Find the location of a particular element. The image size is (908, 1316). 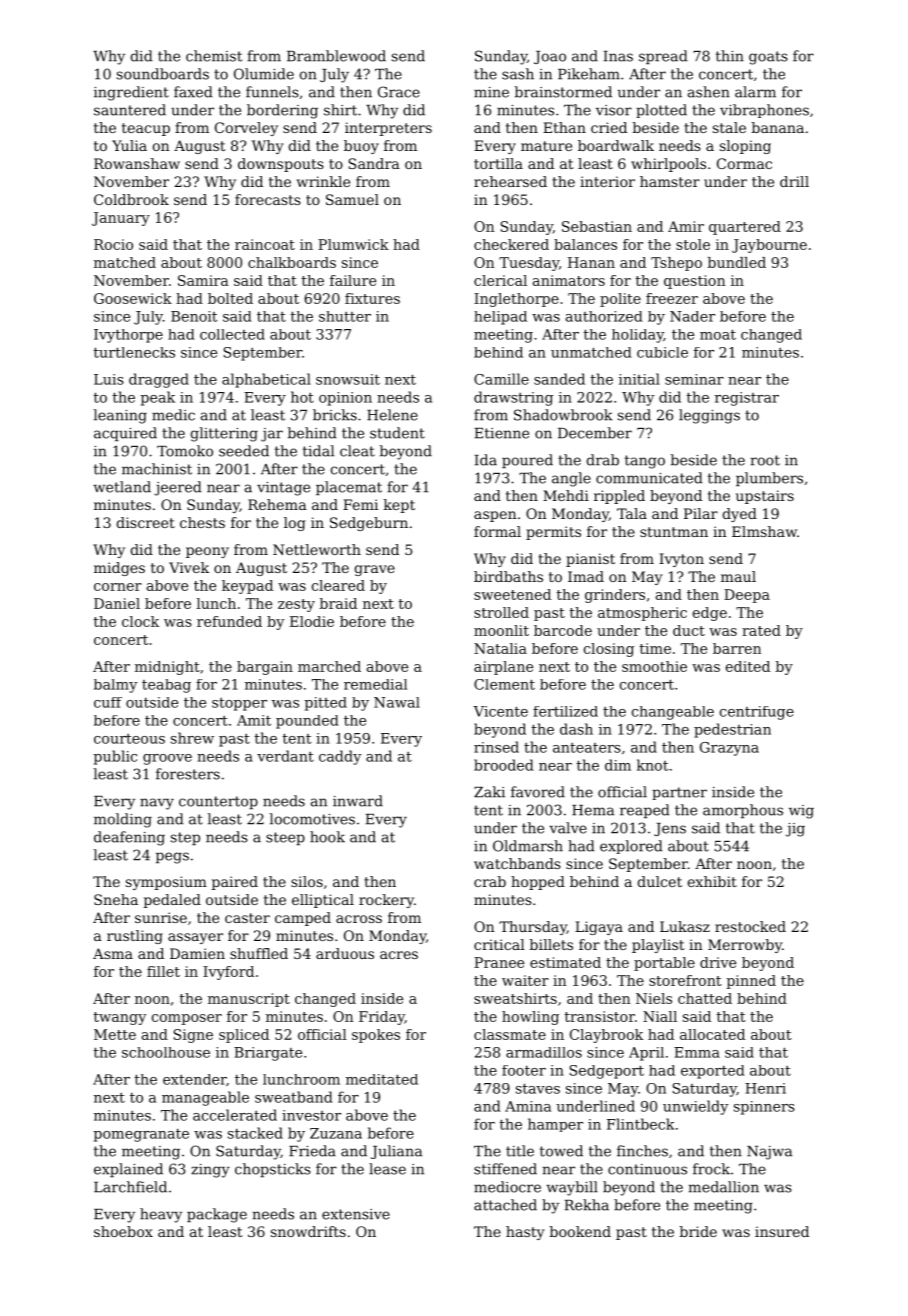

medallion is located at coordinates (723, 1187).
